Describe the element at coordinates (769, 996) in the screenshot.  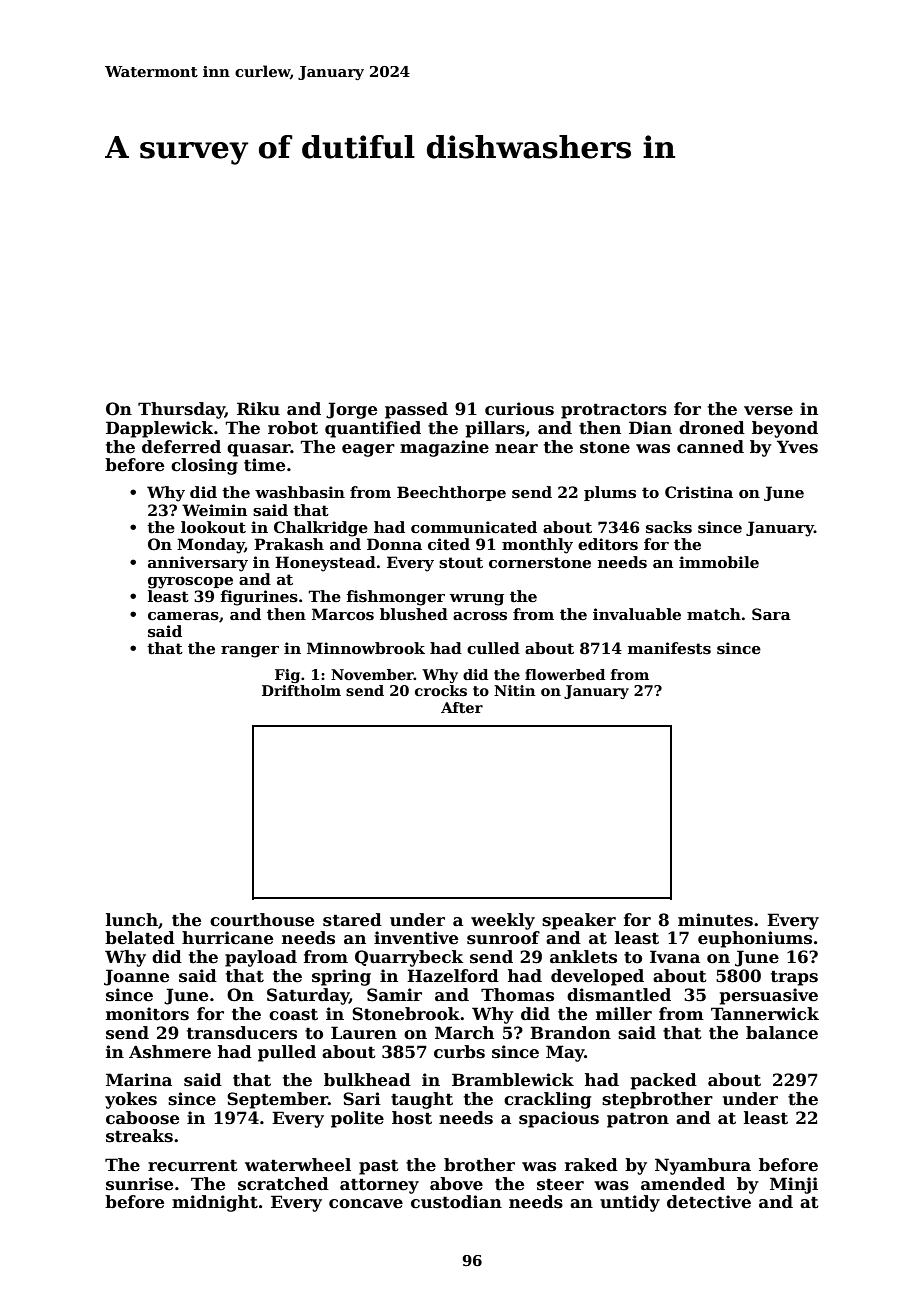
I see `persuasive` at that location.
